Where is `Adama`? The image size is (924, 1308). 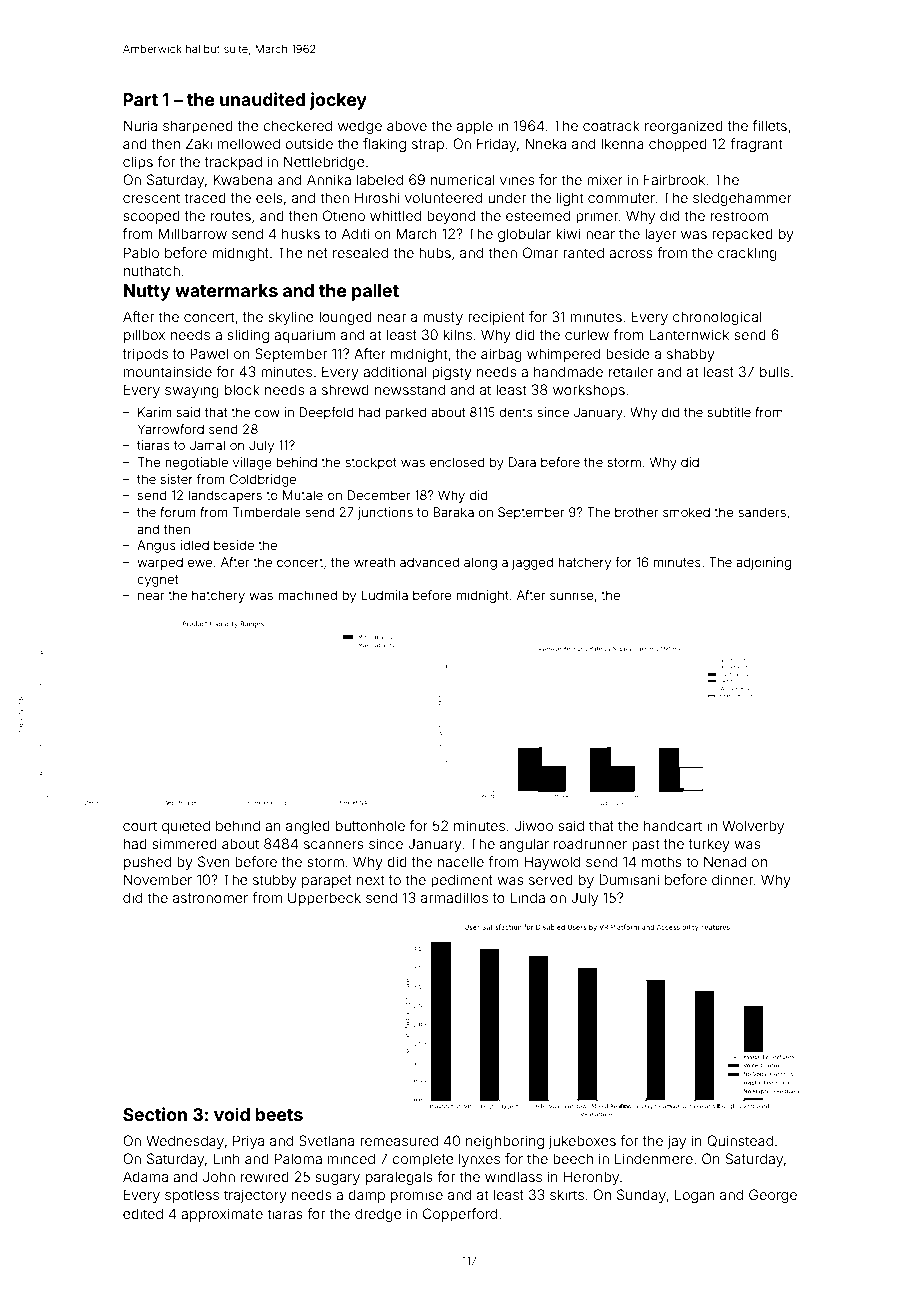 Adama is located at coordinates (145, 1176).
